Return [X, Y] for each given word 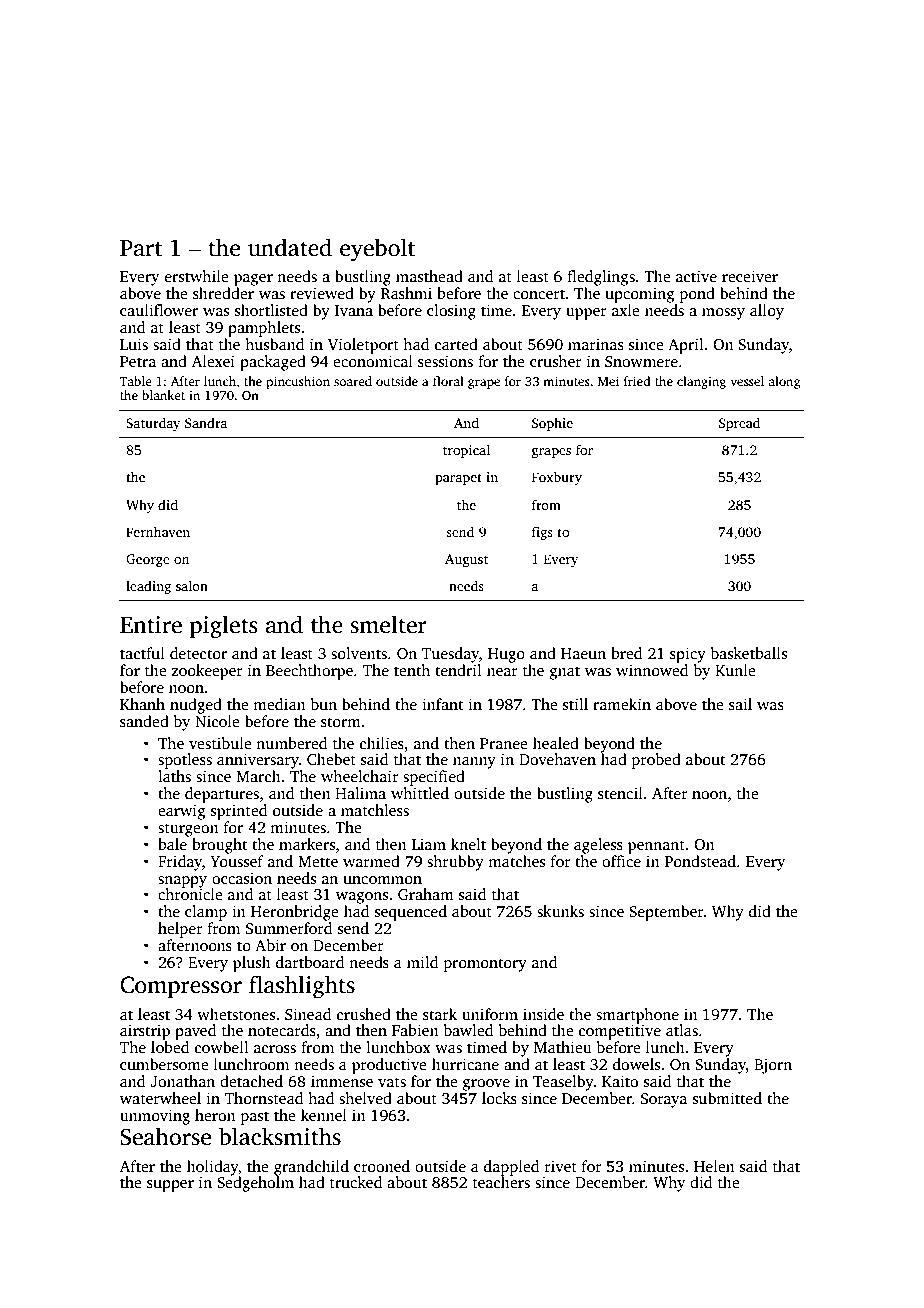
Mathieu [563, 1047]
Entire [151, 625]
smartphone [637, 1016]
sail [740, 704]
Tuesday [450, 655]
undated [290, 247]
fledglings [601, 278]
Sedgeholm [255, 1184]
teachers [501, 1182]
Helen [714, 1166]
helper [180, 930]
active [696, 276]
